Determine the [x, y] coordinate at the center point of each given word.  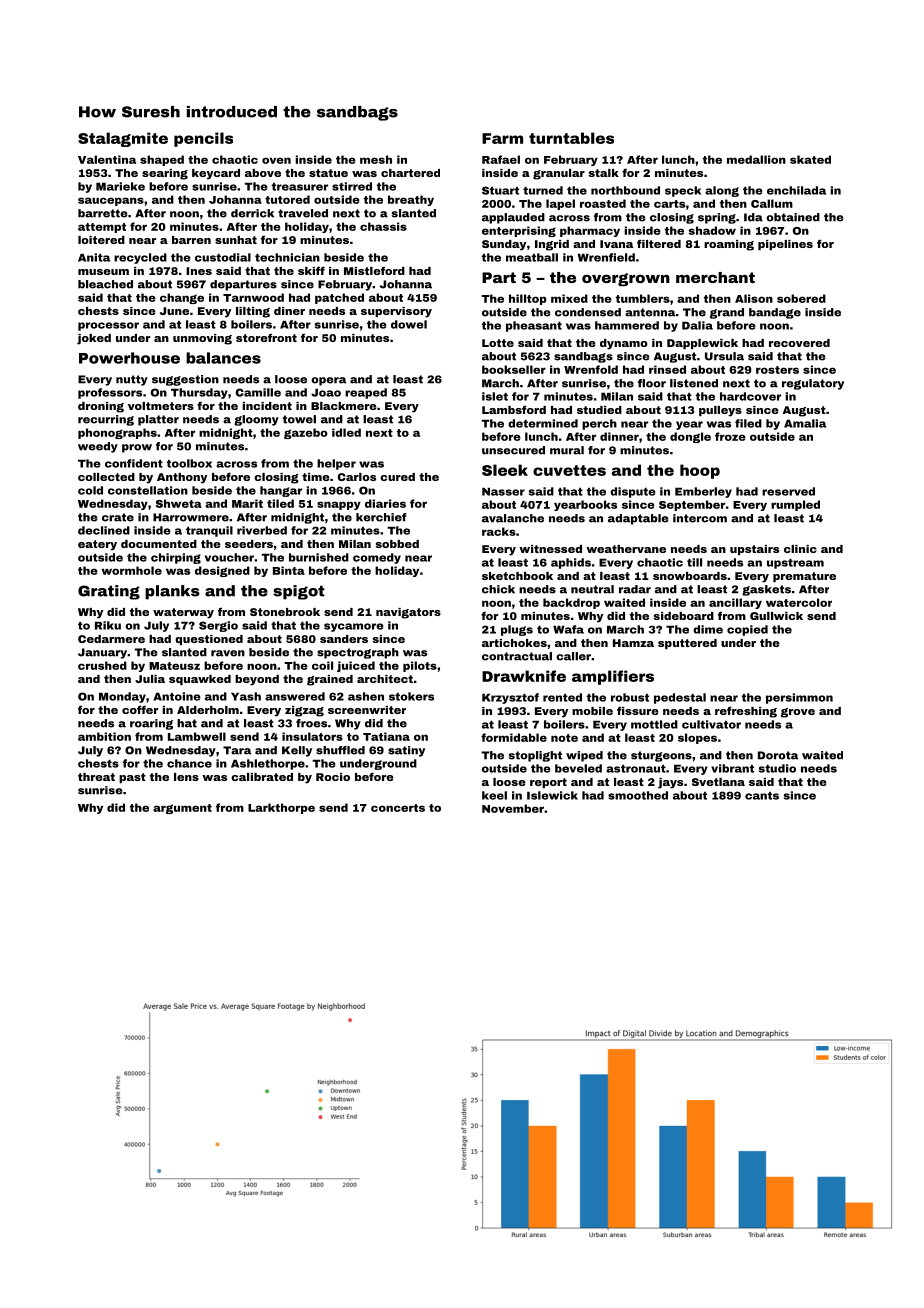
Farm [502, 138]
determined [543, 423]
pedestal [680, 698]
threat [96, 777]
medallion [756, 159]
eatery [97, 545]
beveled [578, 768]
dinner [619, 436]
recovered [799, 343]
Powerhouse [129, 358]
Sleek [505, 470]
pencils [203, 139]
